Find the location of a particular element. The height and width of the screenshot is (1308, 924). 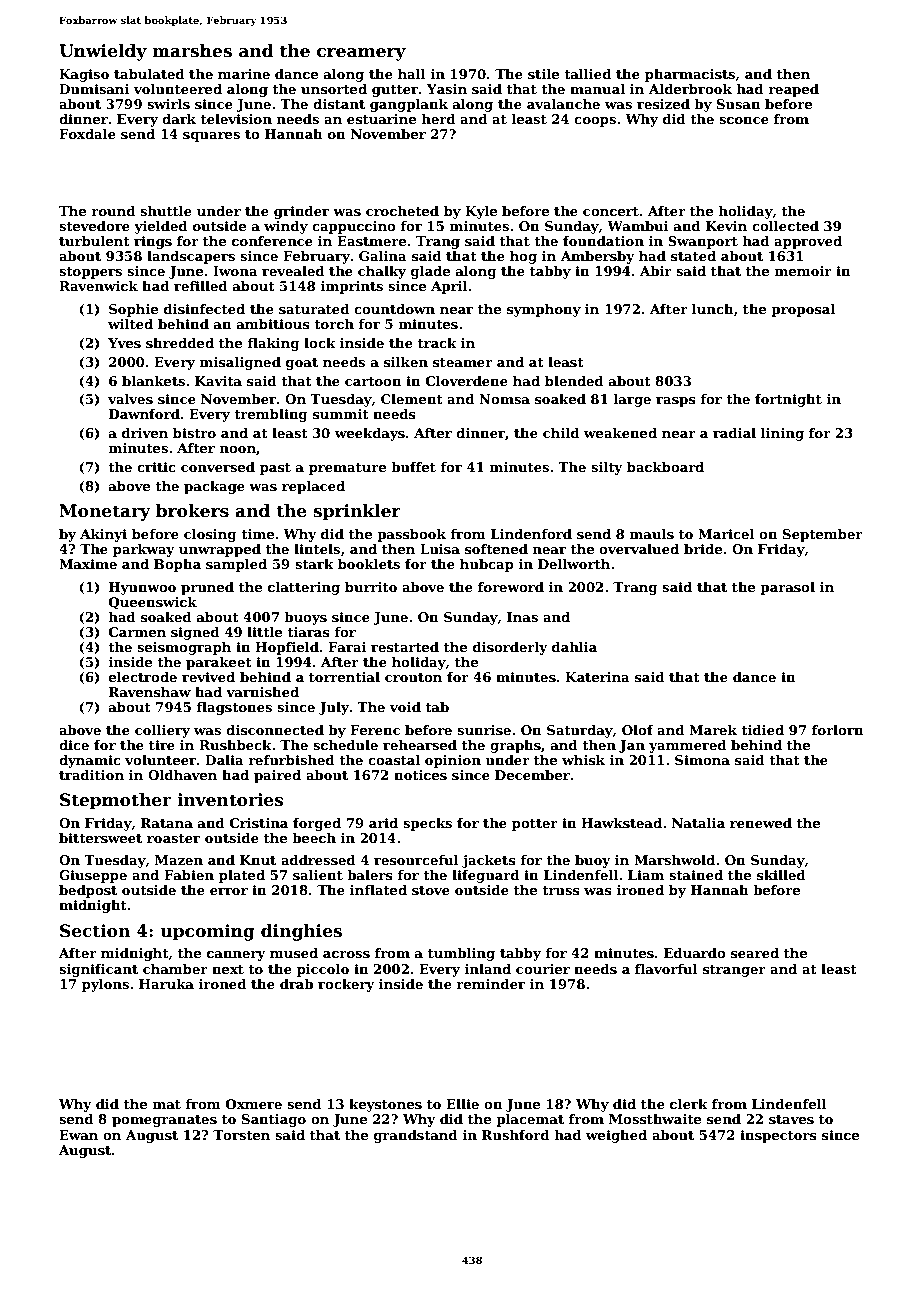

placemat is located at coordinates (530, 1120).
